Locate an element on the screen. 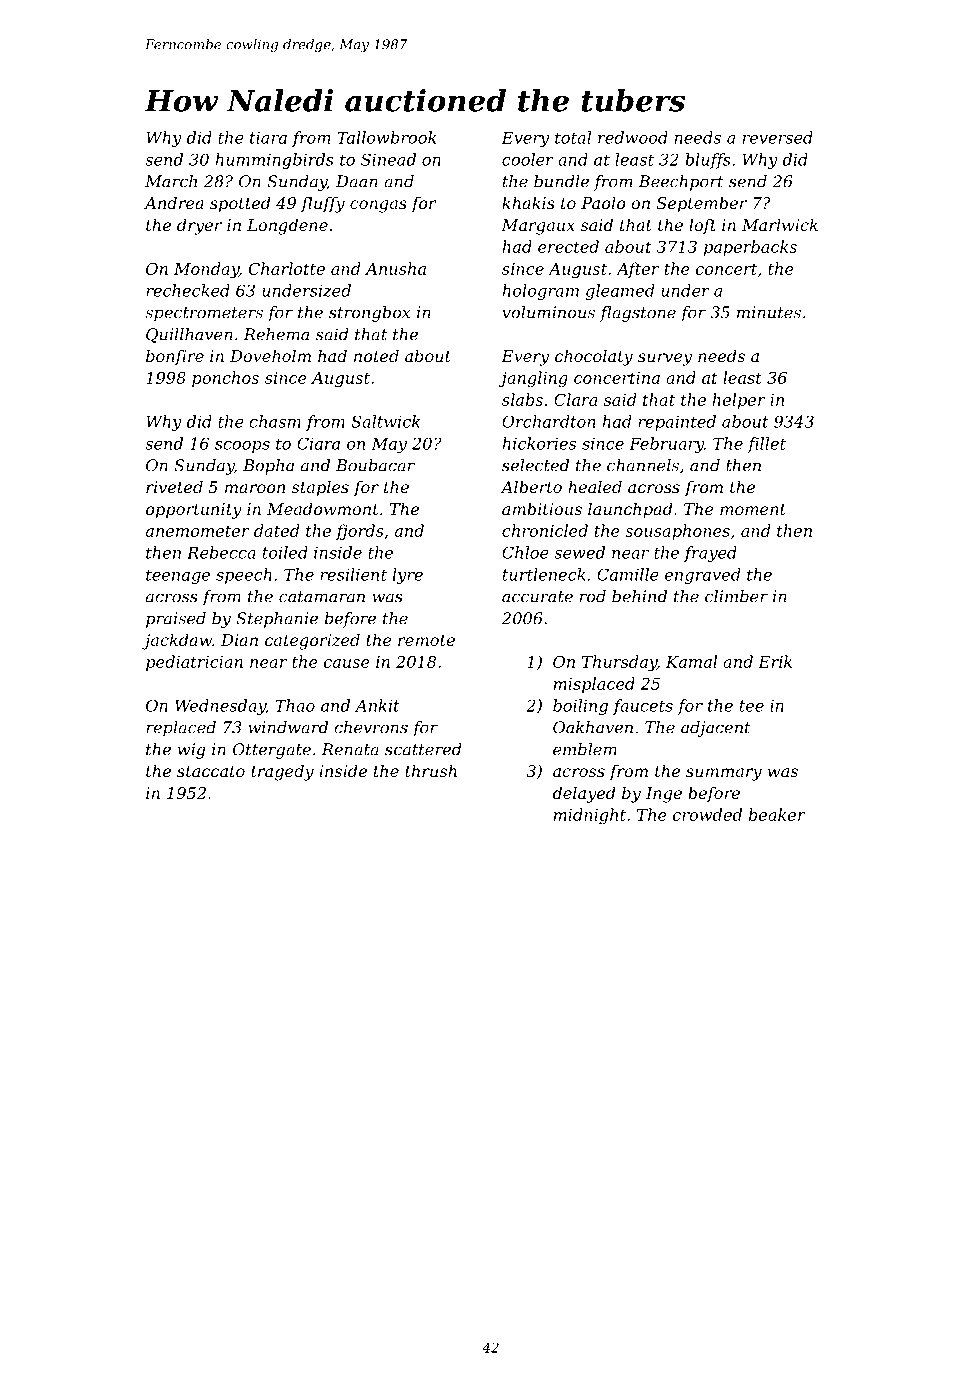 Image resolution: width=965 pixels, height=1398 pixels. spotted is located at coordinates (240, 204).
